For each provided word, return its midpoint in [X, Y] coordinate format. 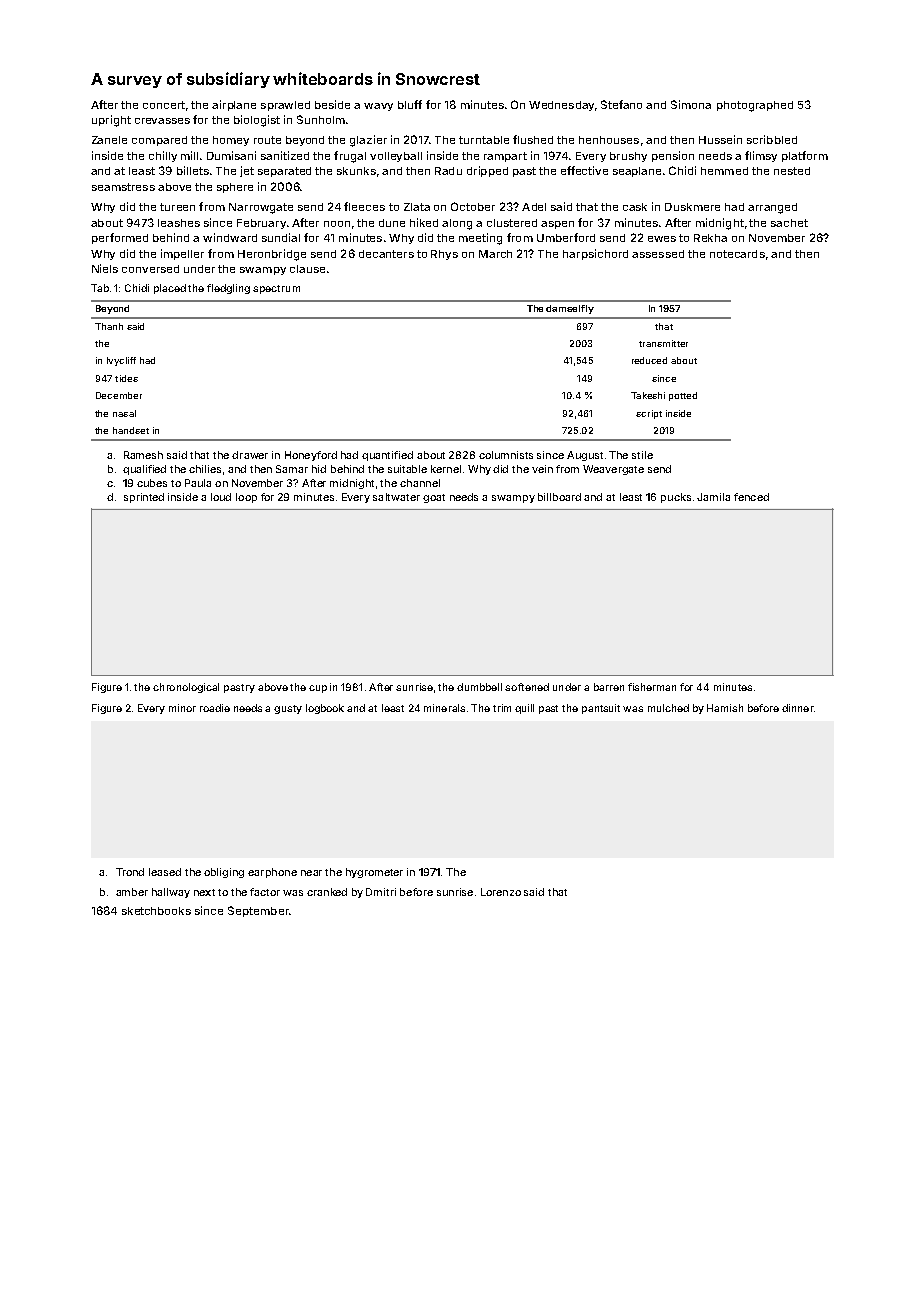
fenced [751, 497]
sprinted [144, 498]
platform [805, 156]
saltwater [396, 497]
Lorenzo [501, 892]
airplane [234, 105]
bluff [410, 104]
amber [132, 892]
